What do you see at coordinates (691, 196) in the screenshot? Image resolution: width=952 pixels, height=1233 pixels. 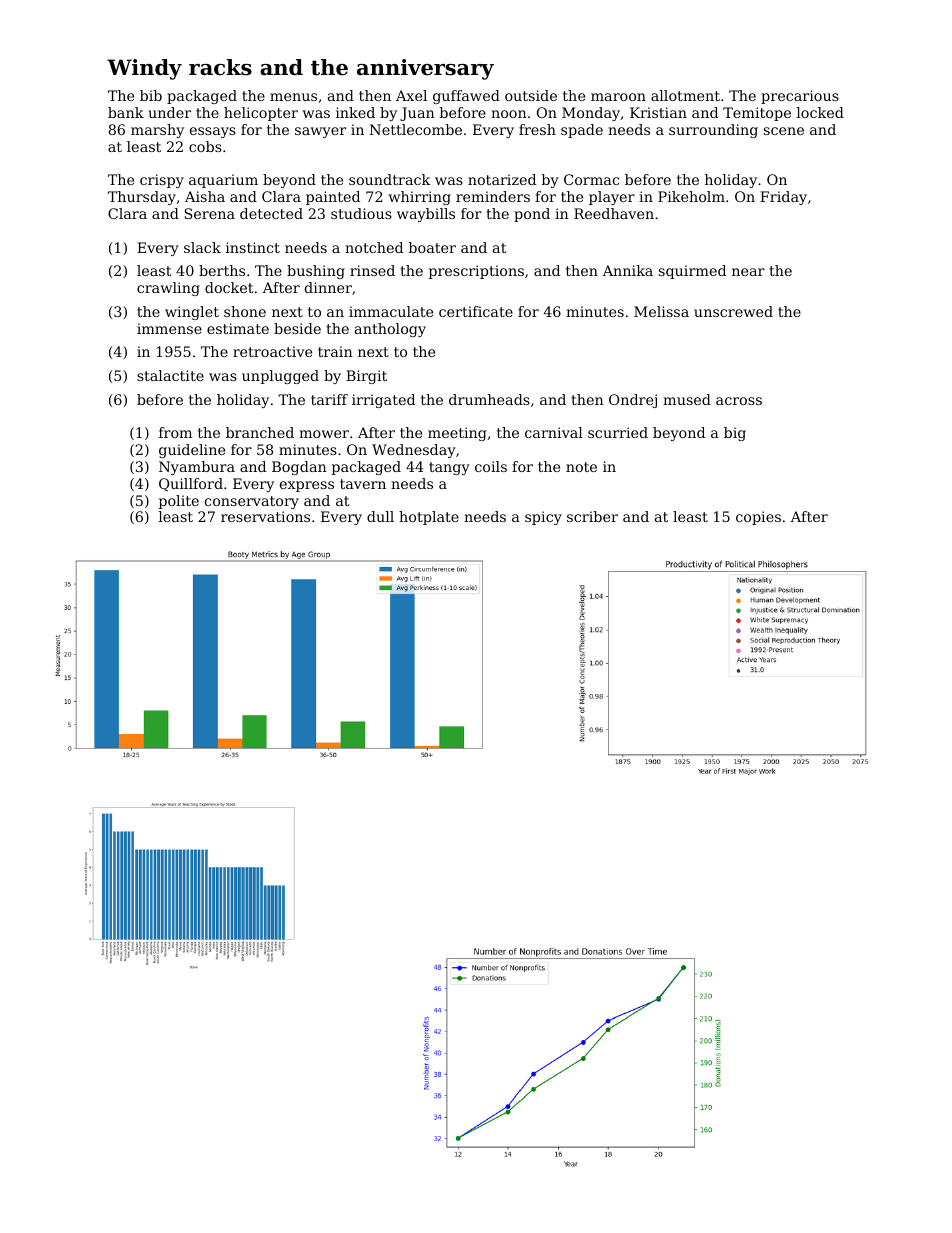 I see `Pikeholm` at bounding box center [691, 196].
